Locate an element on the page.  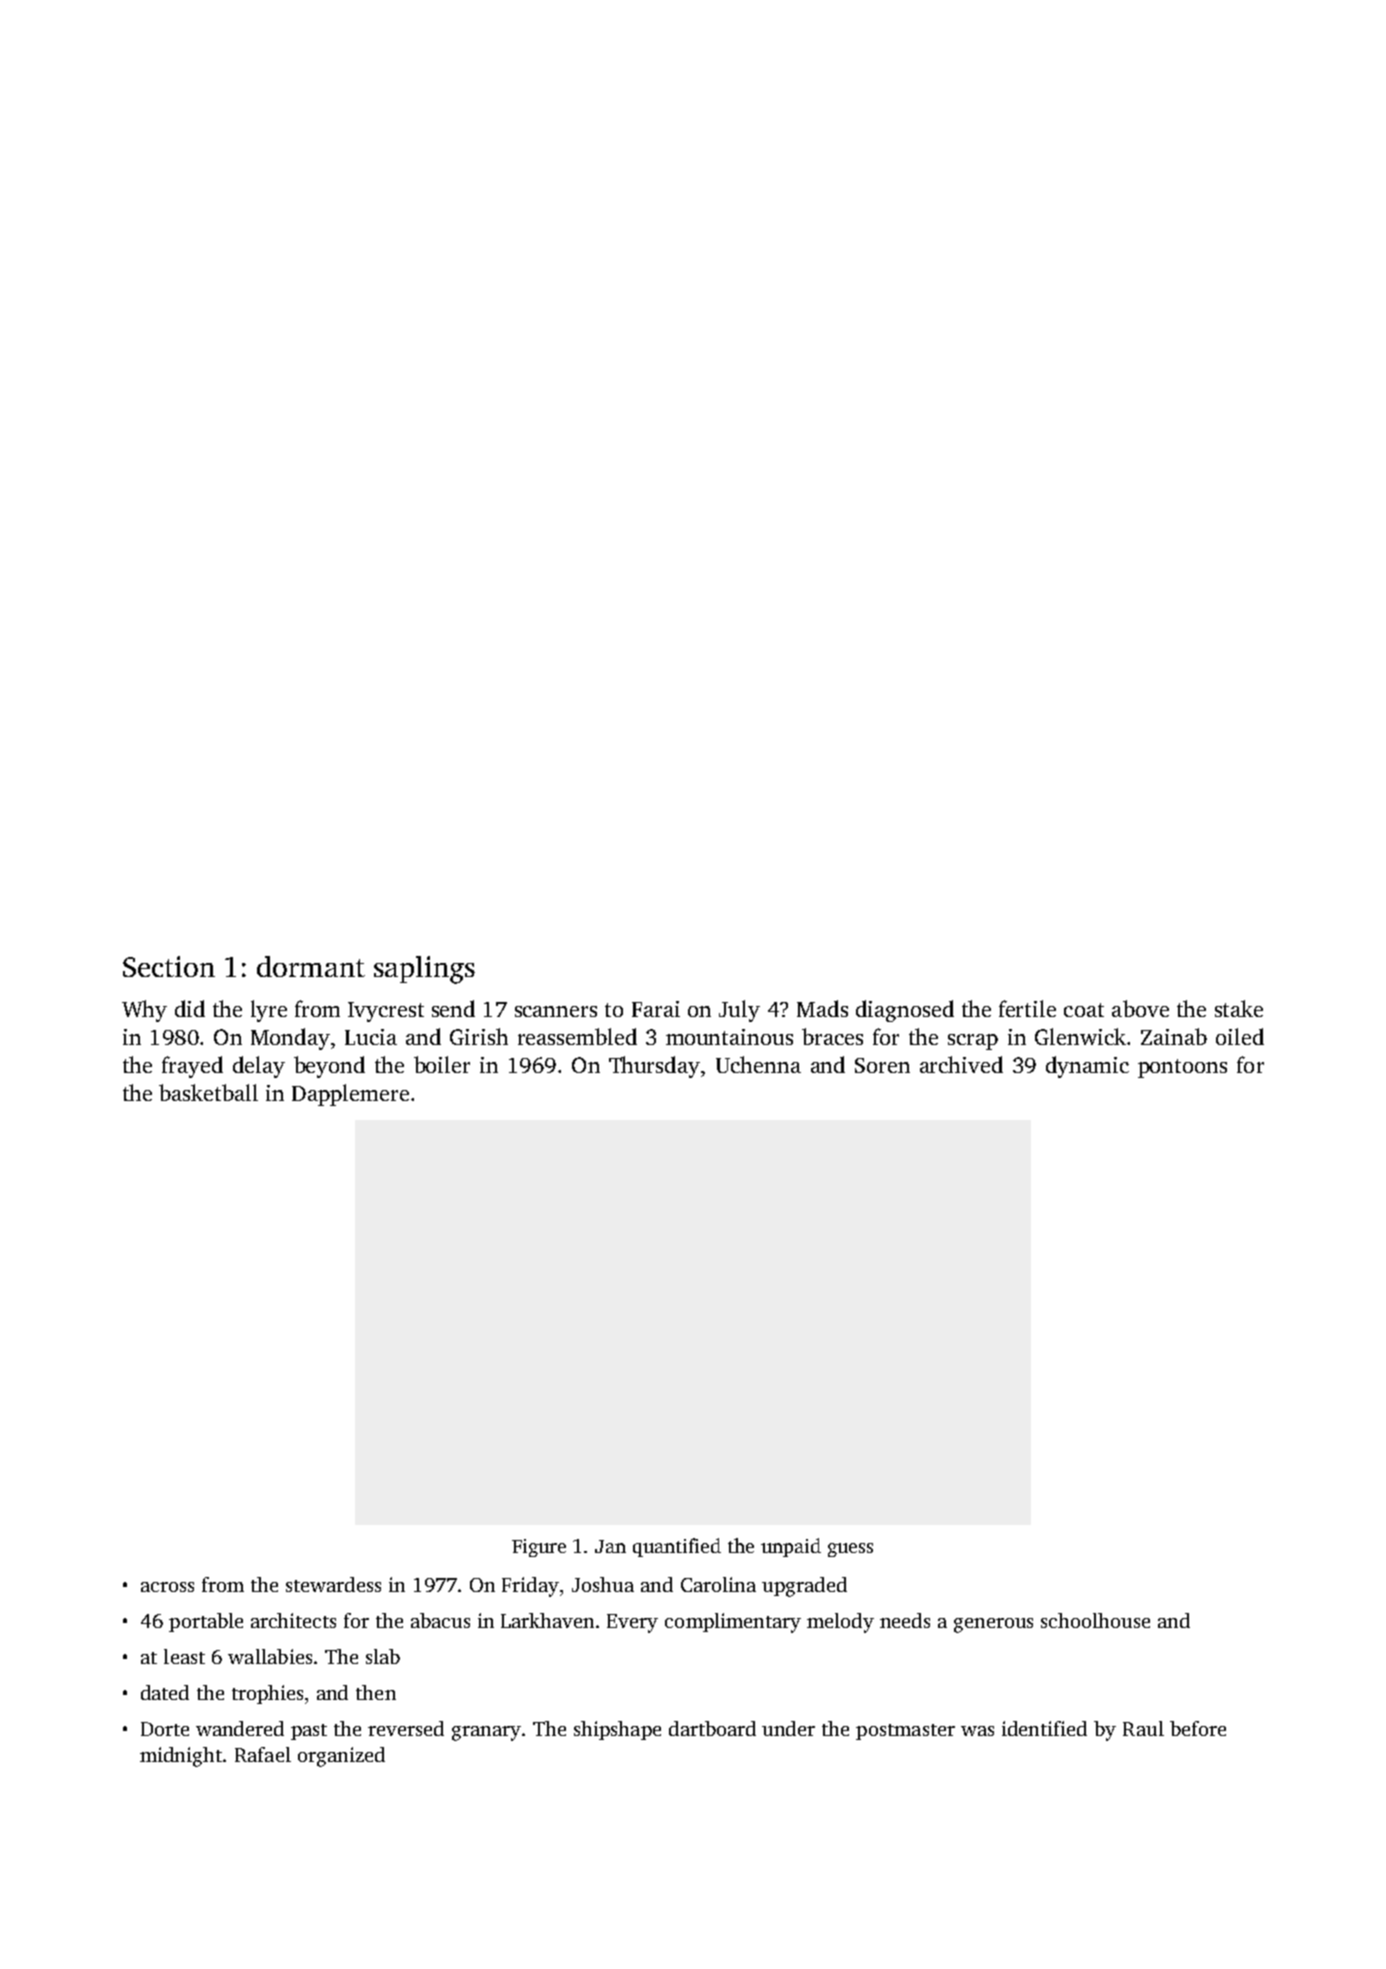
Dapplemere is located at coordinates (350, 1095).
